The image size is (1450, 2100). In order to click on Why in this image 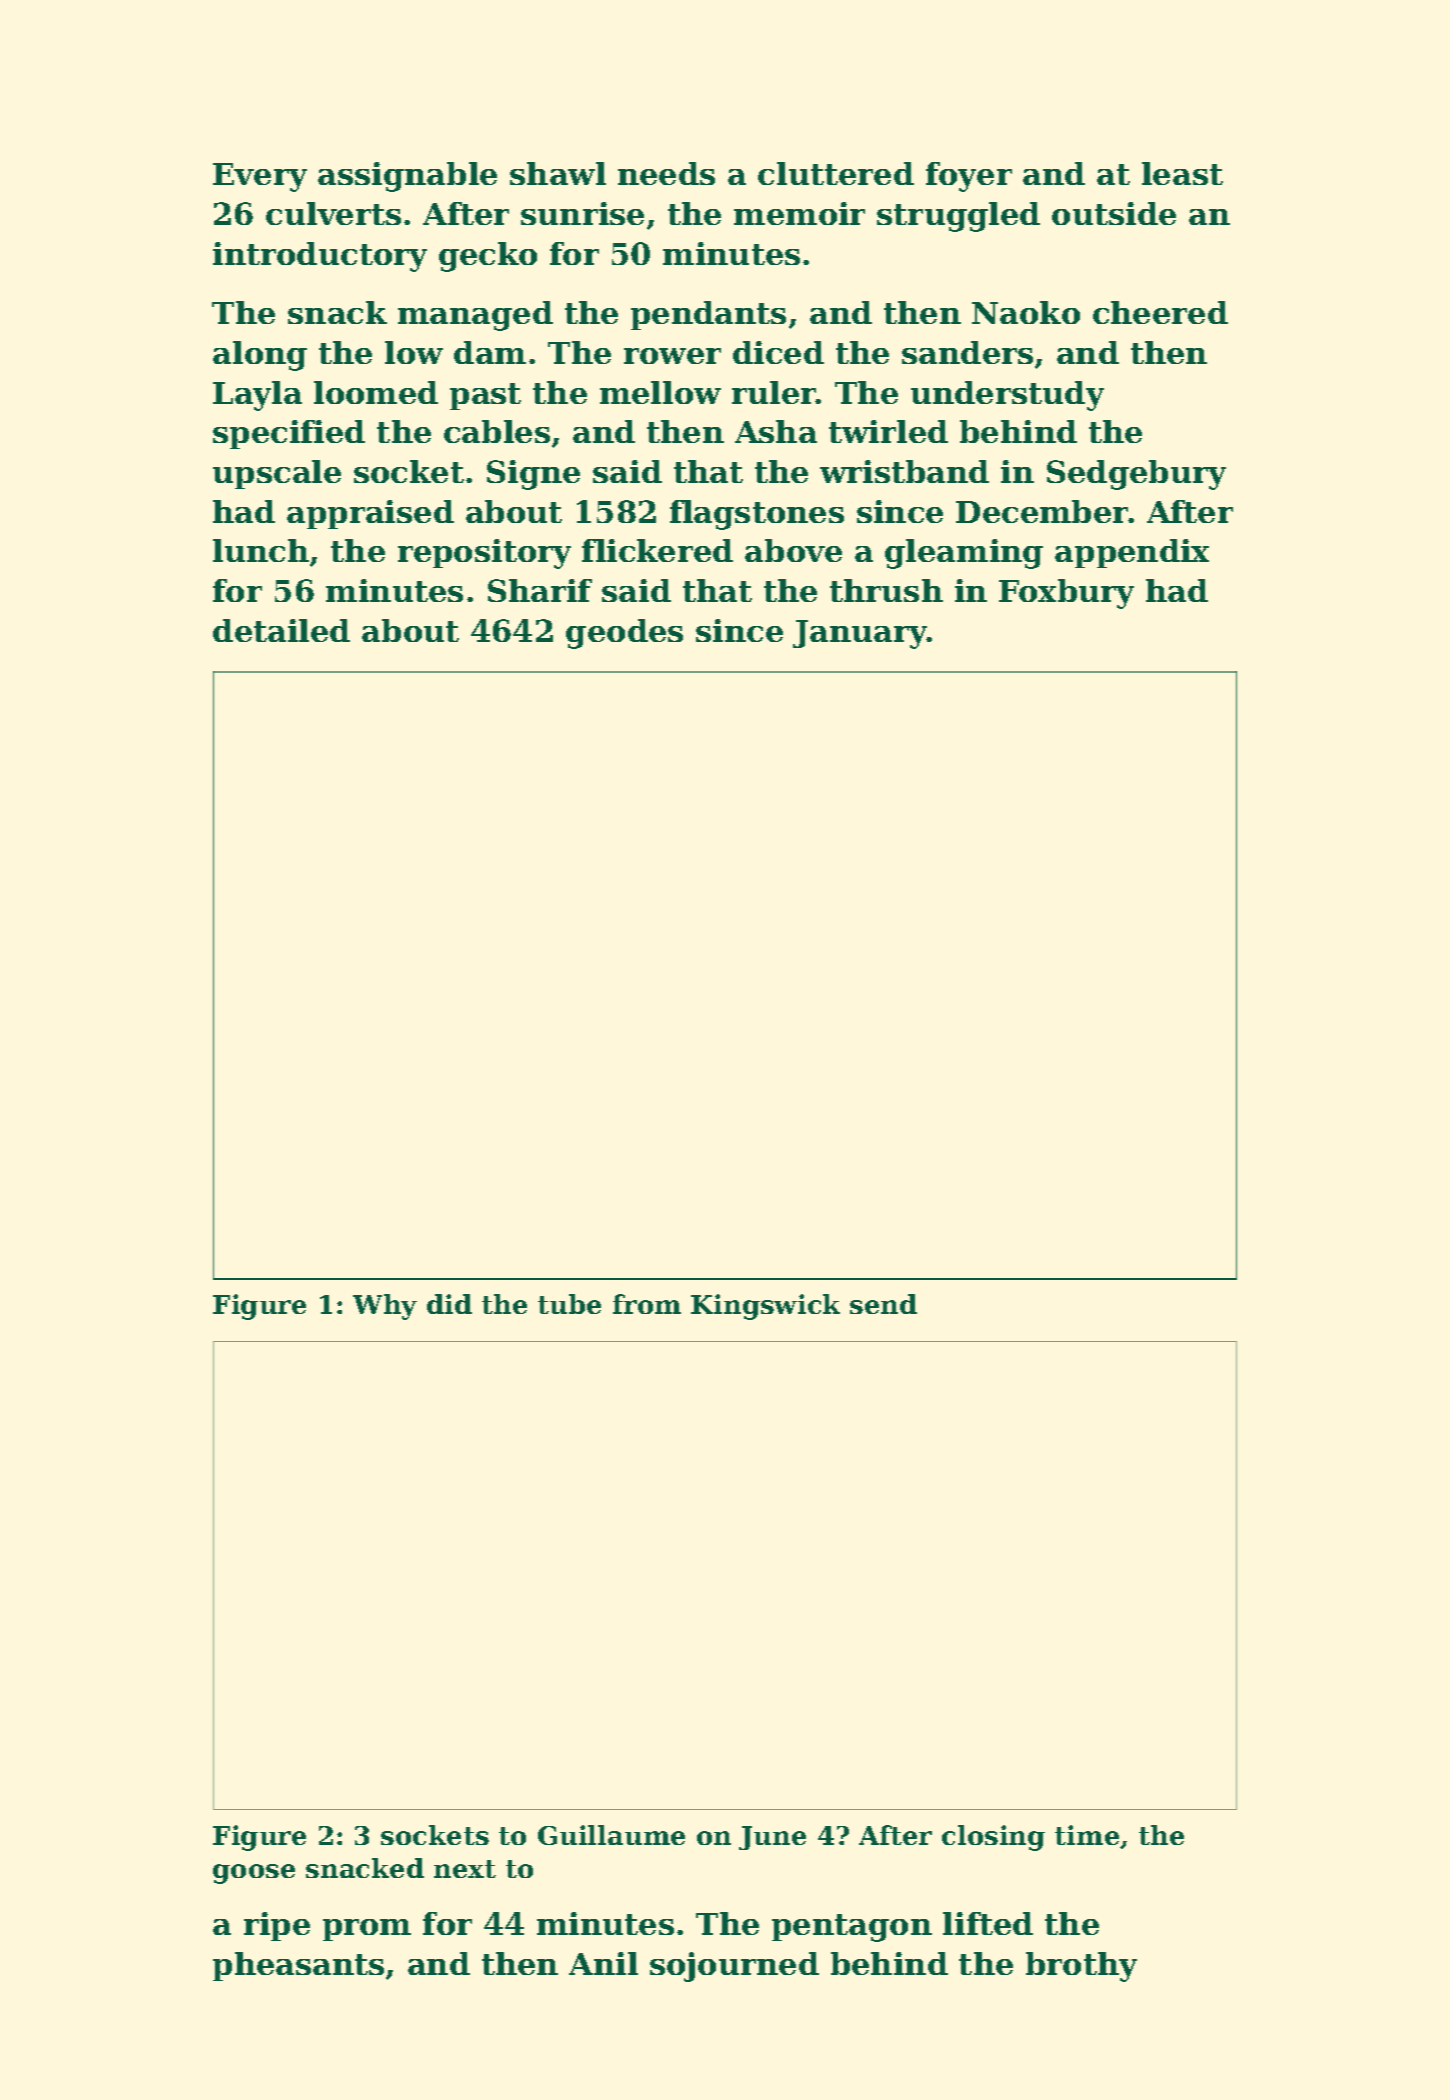, I will do `click(385, 1307)`.
